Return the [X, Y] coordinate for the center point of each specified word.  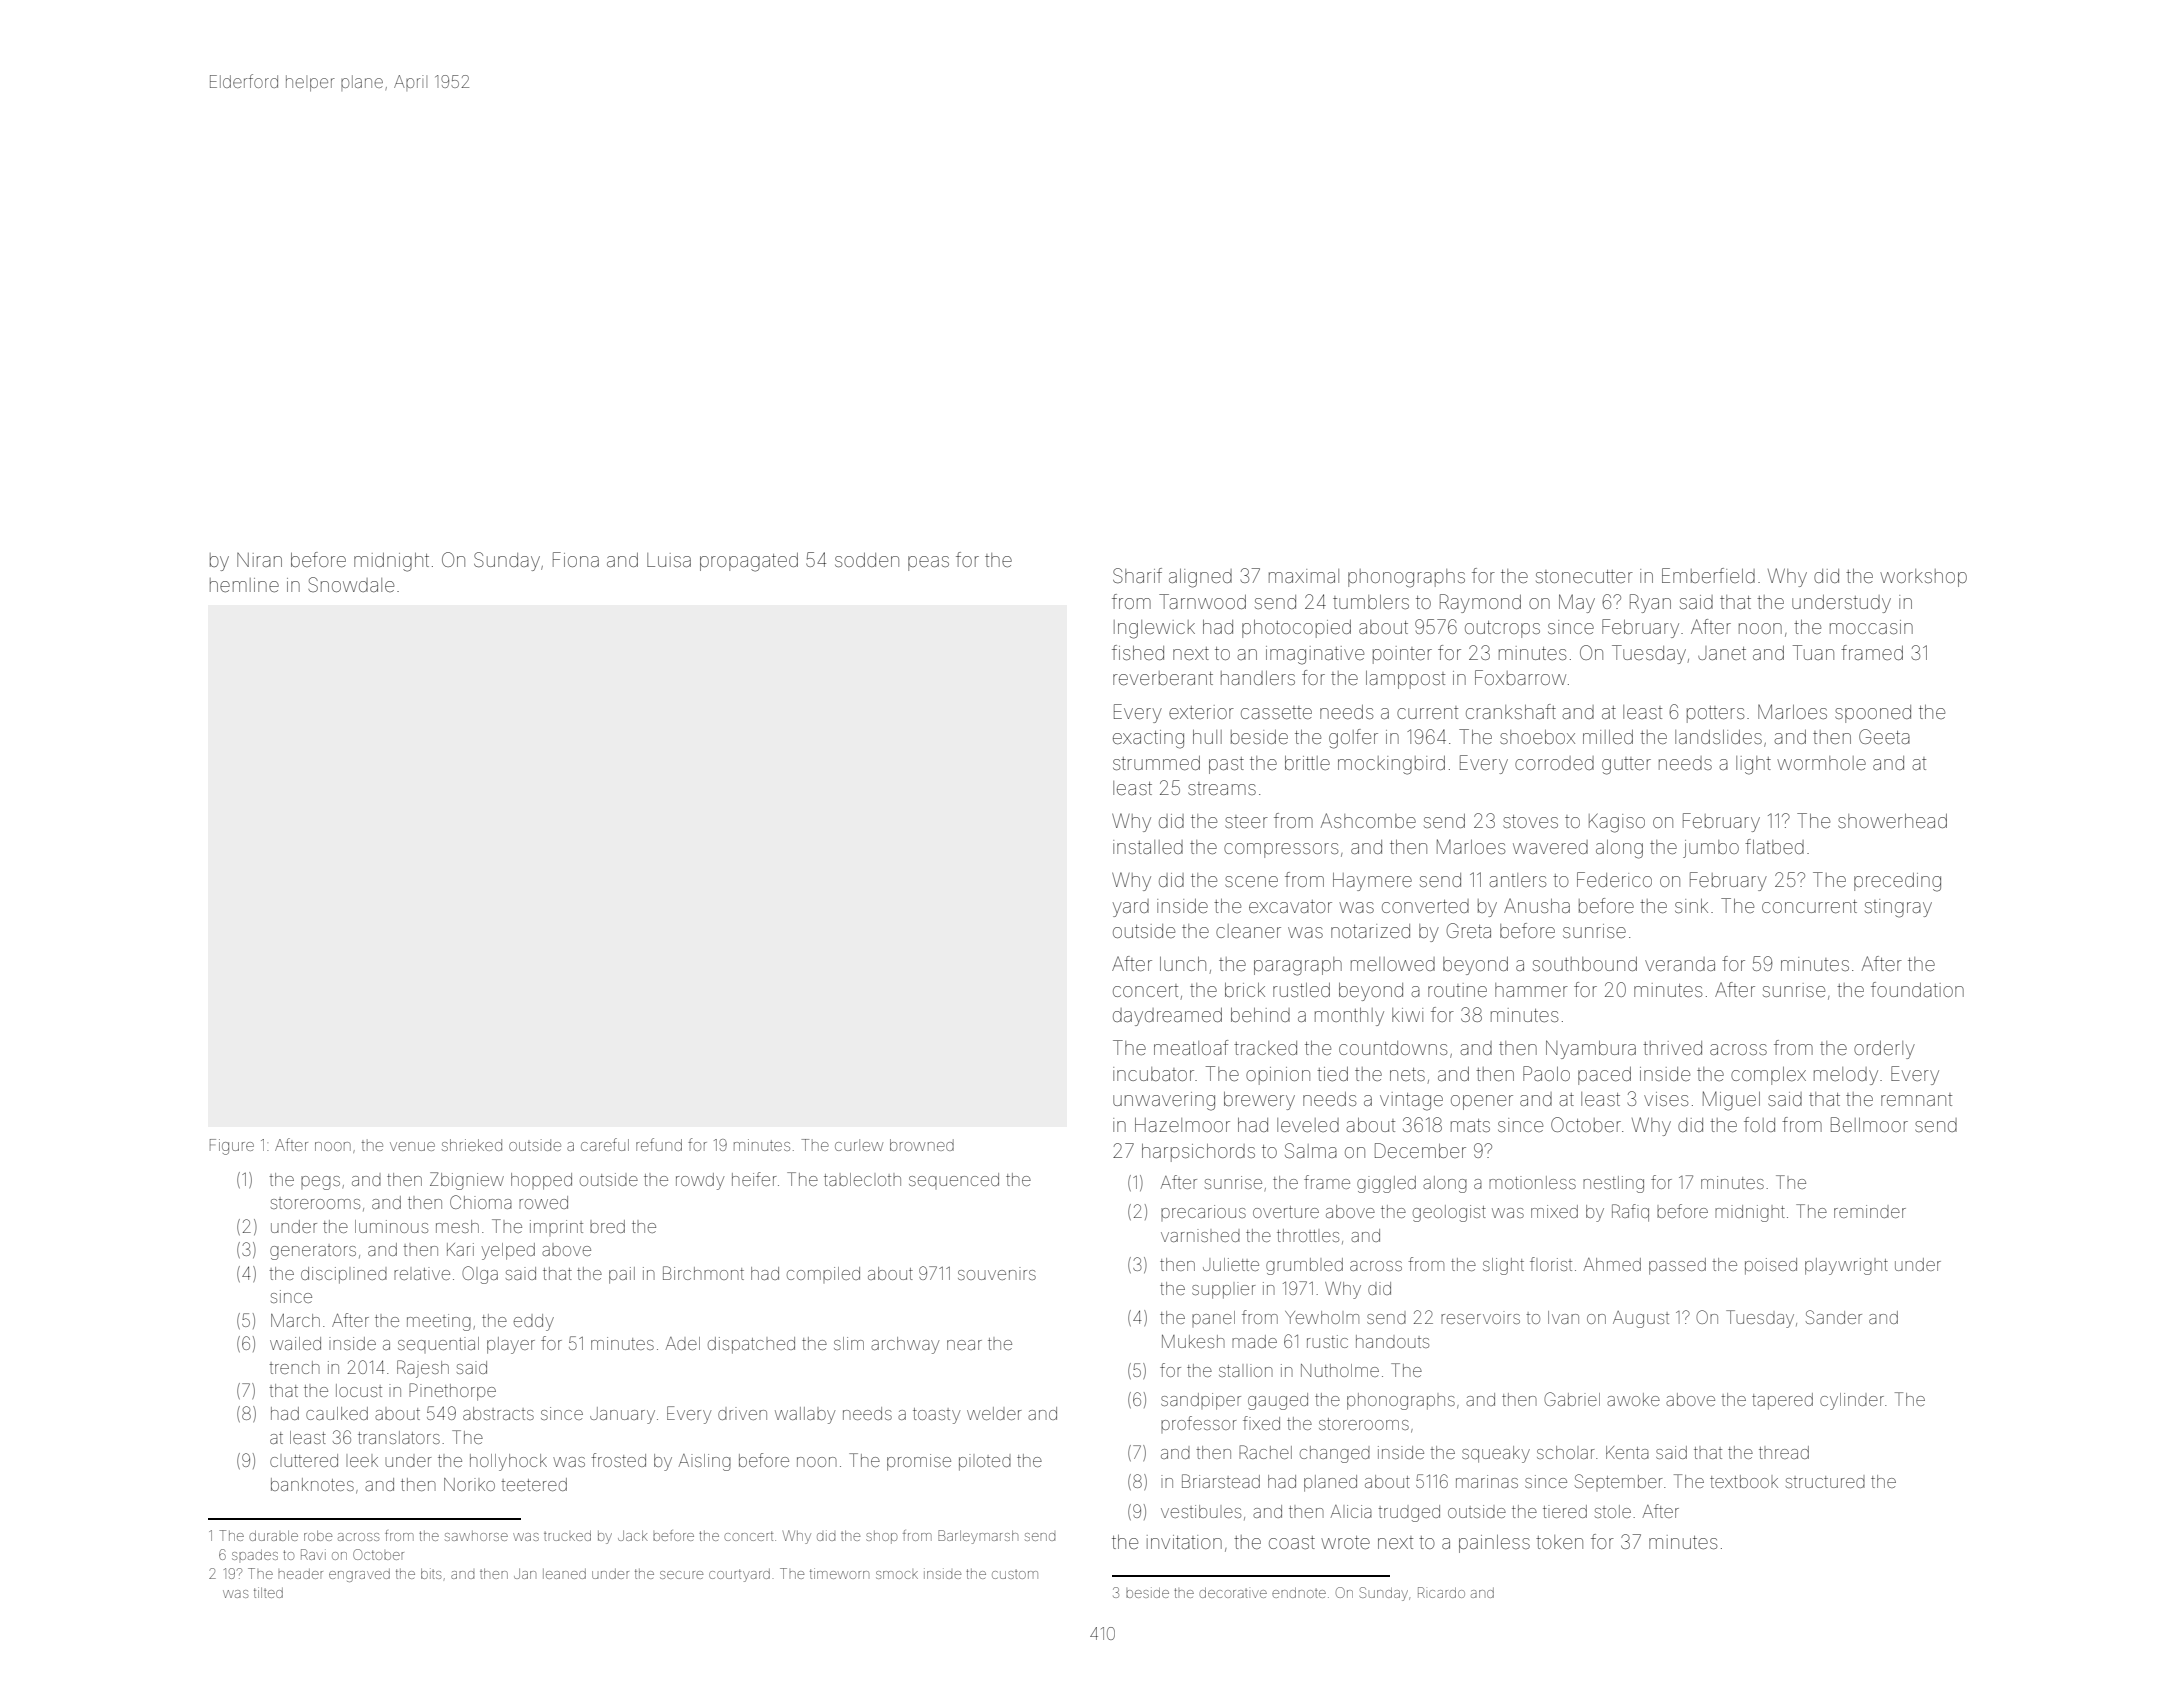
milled [1608, 737]
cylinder [1852, 1401]
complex [1768, 1076]
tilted [268, 1592]
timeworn [839, 1573]
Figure [232, 1147]
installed [1148, 847]
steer [1246, 821]
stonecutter [1584, 576]
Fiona [576, 559]
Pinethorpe [452, 1392]
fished [1138, 652]
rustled [1301, 990]
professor [1199, 1423]
